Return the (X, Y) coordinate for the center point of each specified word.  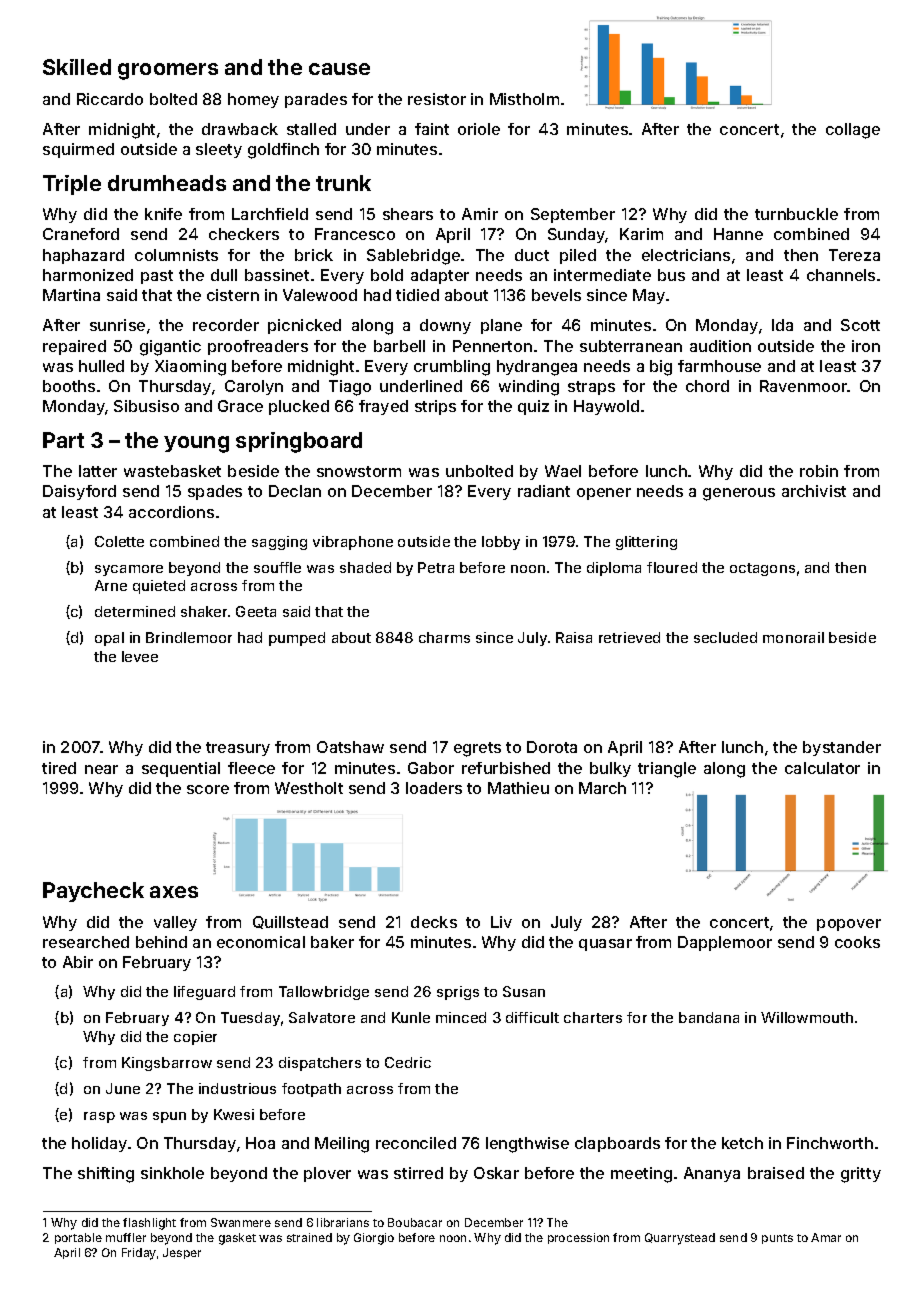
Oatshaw (350, 747)
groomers (168, 71)
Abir (78, 962)
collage (853, 131)
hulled (101, 366)
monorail (793, 637)
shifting (106, 1175)
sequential (181, 769)
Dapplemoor (725, 943)
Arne (111, 585)
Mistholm (524, 99)
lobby (501, 543)
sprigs (458, 993)
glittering (646, 543)
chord (707, 386)
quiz (533, 407)
